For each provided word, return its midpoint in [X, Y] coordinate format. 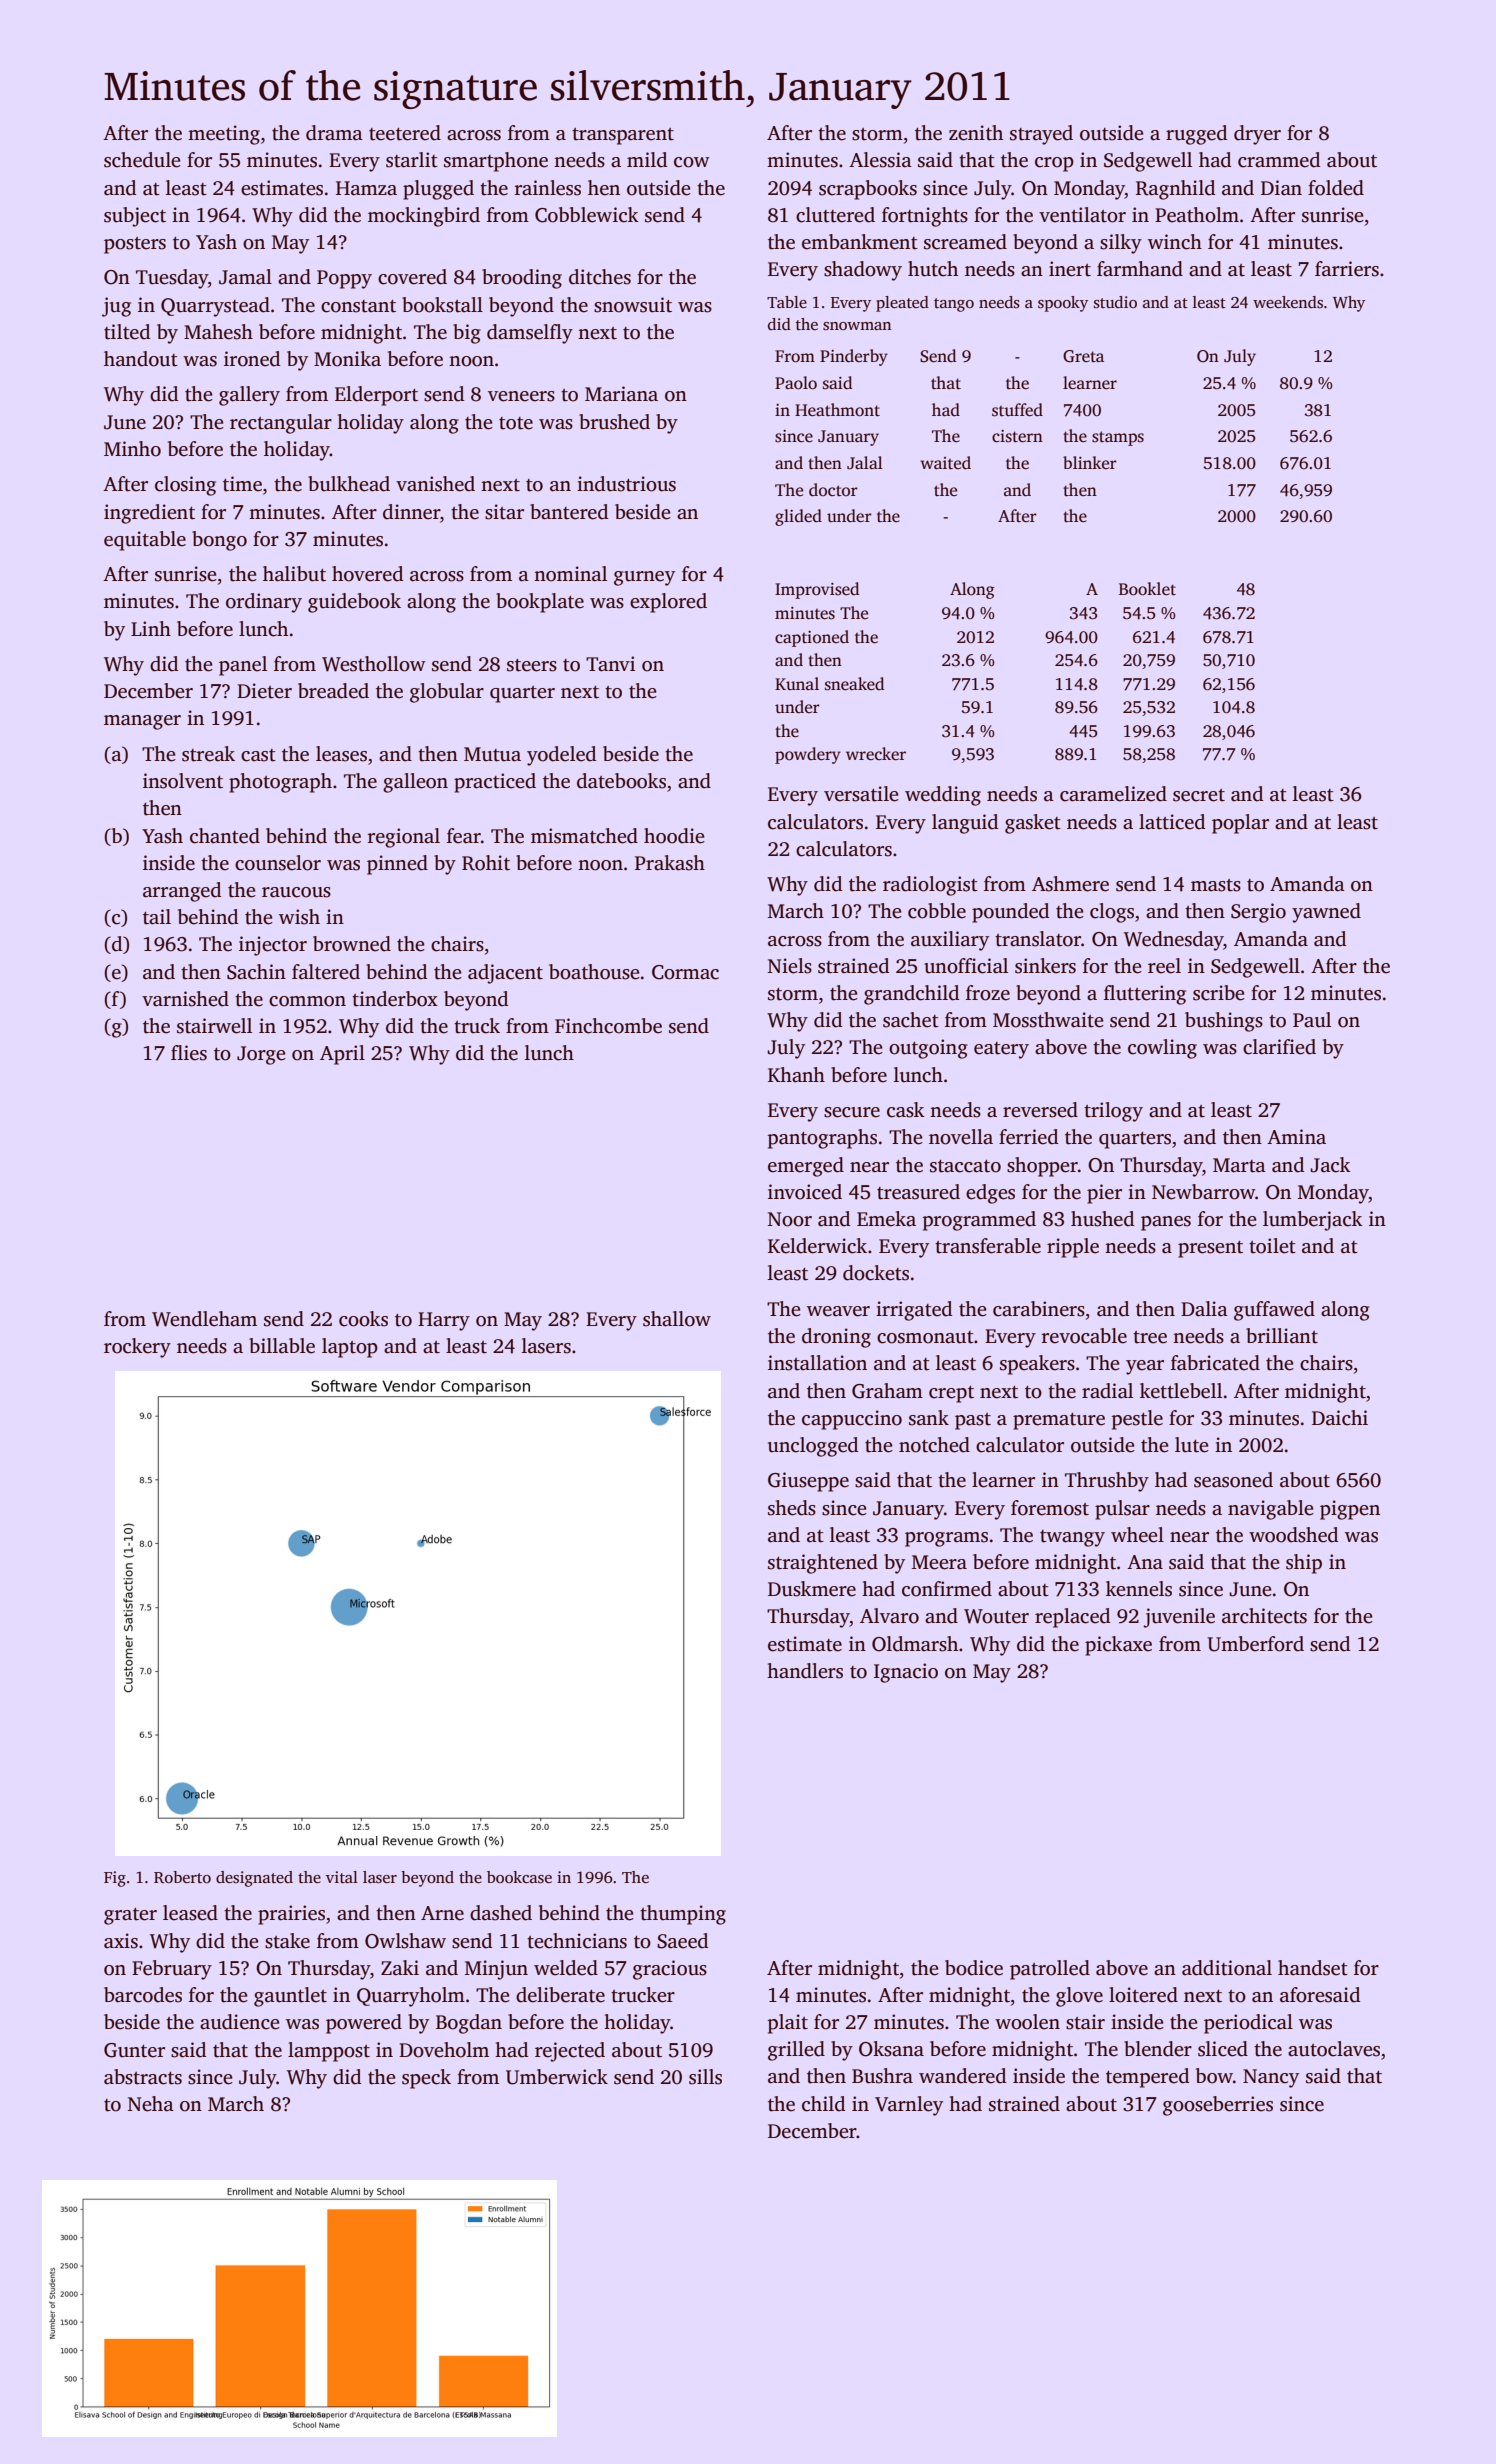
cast [258, 755]
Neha [151, 2104]
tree [1150, 1337]
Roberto [182, 1877]
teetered [405, 133]
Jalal [865, 463]
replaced [1073, 1618]
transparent [623, 136]
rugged [1197, 135]
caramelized [1113, 794]
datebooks [621, 781]
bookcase [519, 1877]
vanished [435, 484]
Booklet [1147, 589]
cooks [363, 1319]
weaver [838, 1311]
